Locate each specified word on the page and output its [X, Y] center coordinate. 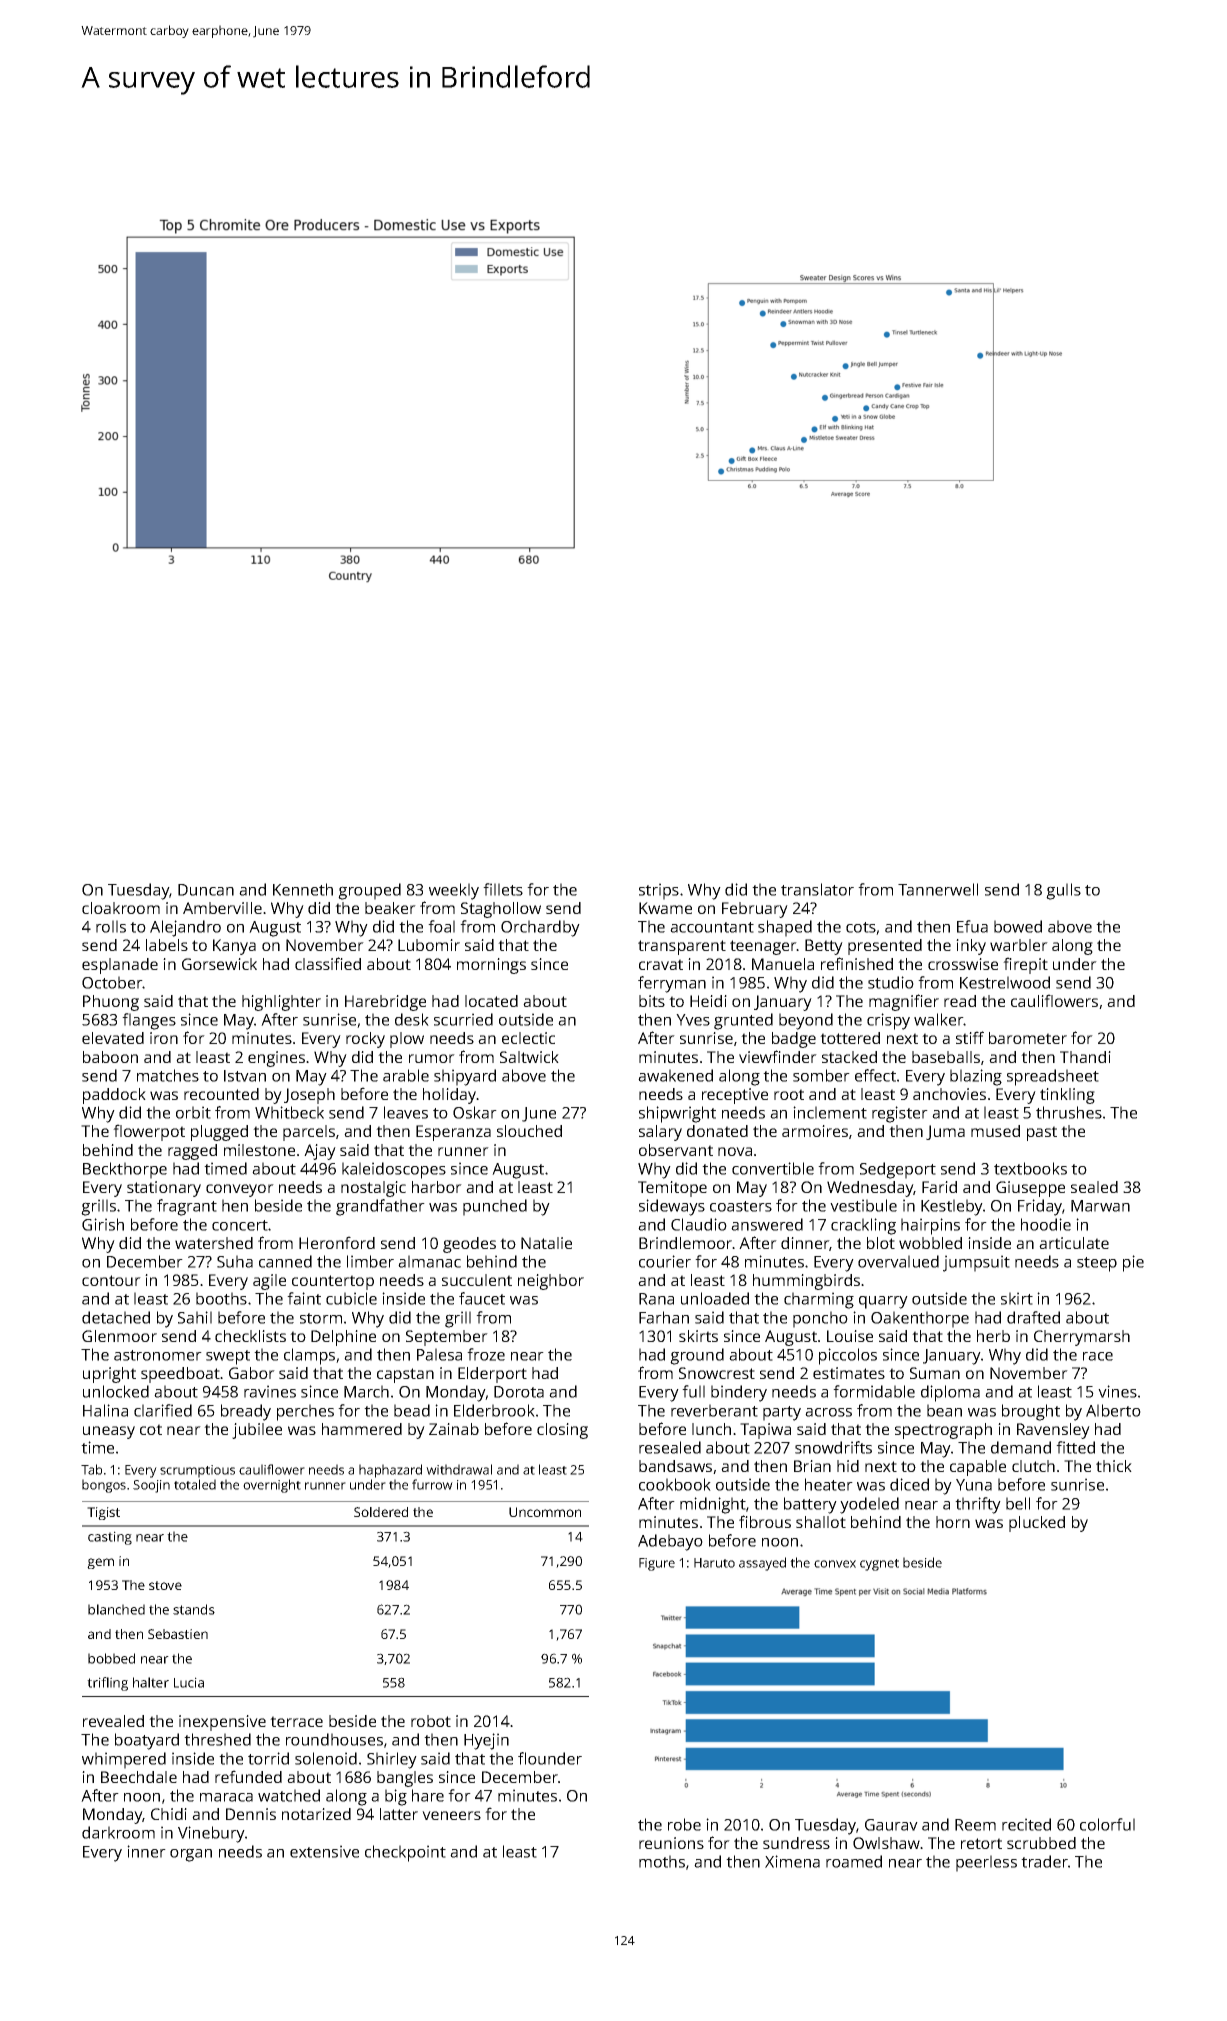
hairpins [930, 1226]
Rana [656, 1299]
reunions [671, 1843]
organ [191, 1855]
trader [1044, 1861]
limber [370, 1261]
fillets [503, 889]
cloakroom [121, 908]
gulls [1063, 891]
